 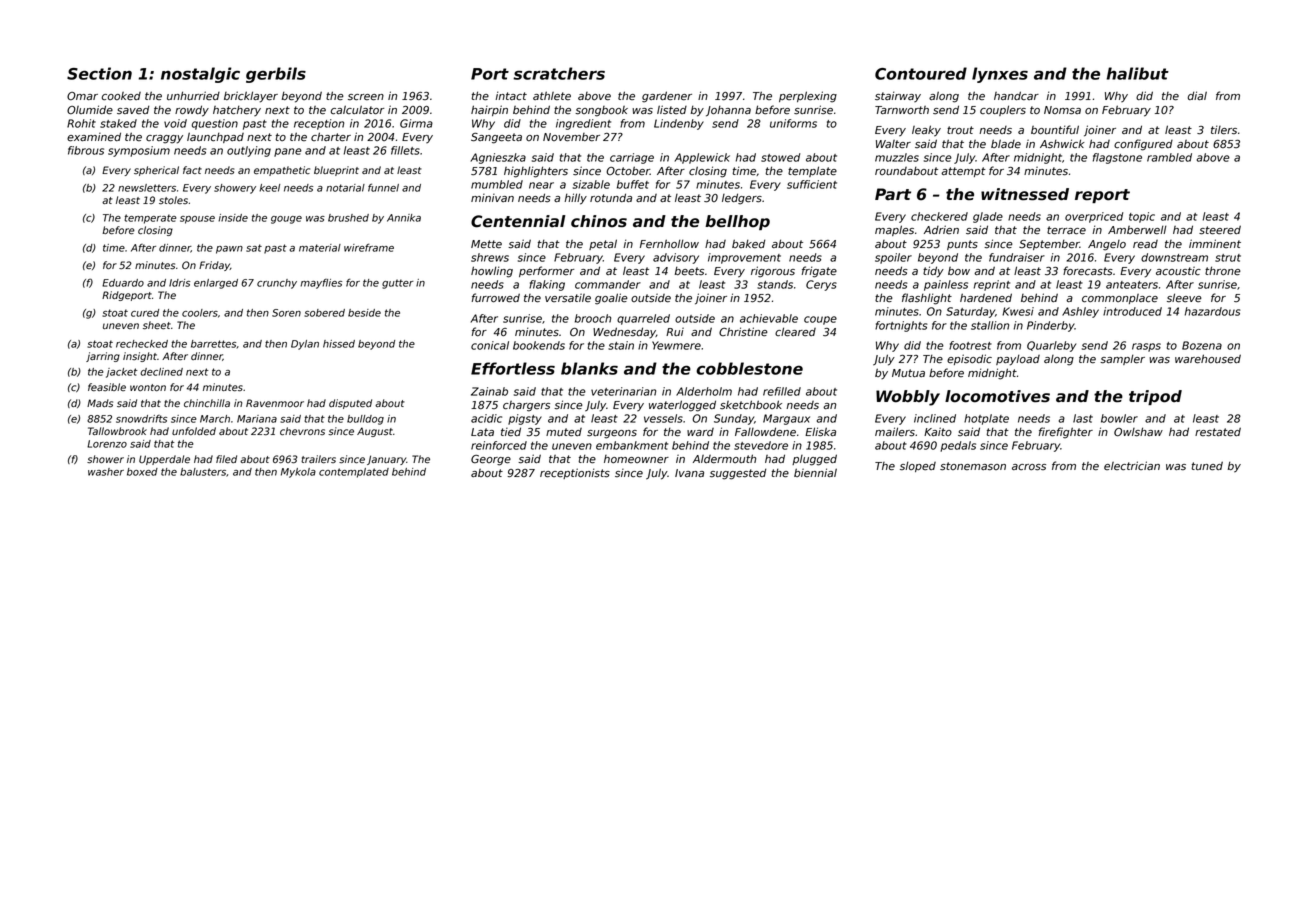 I want to click on Centennial, so click(x=518, y=221).
